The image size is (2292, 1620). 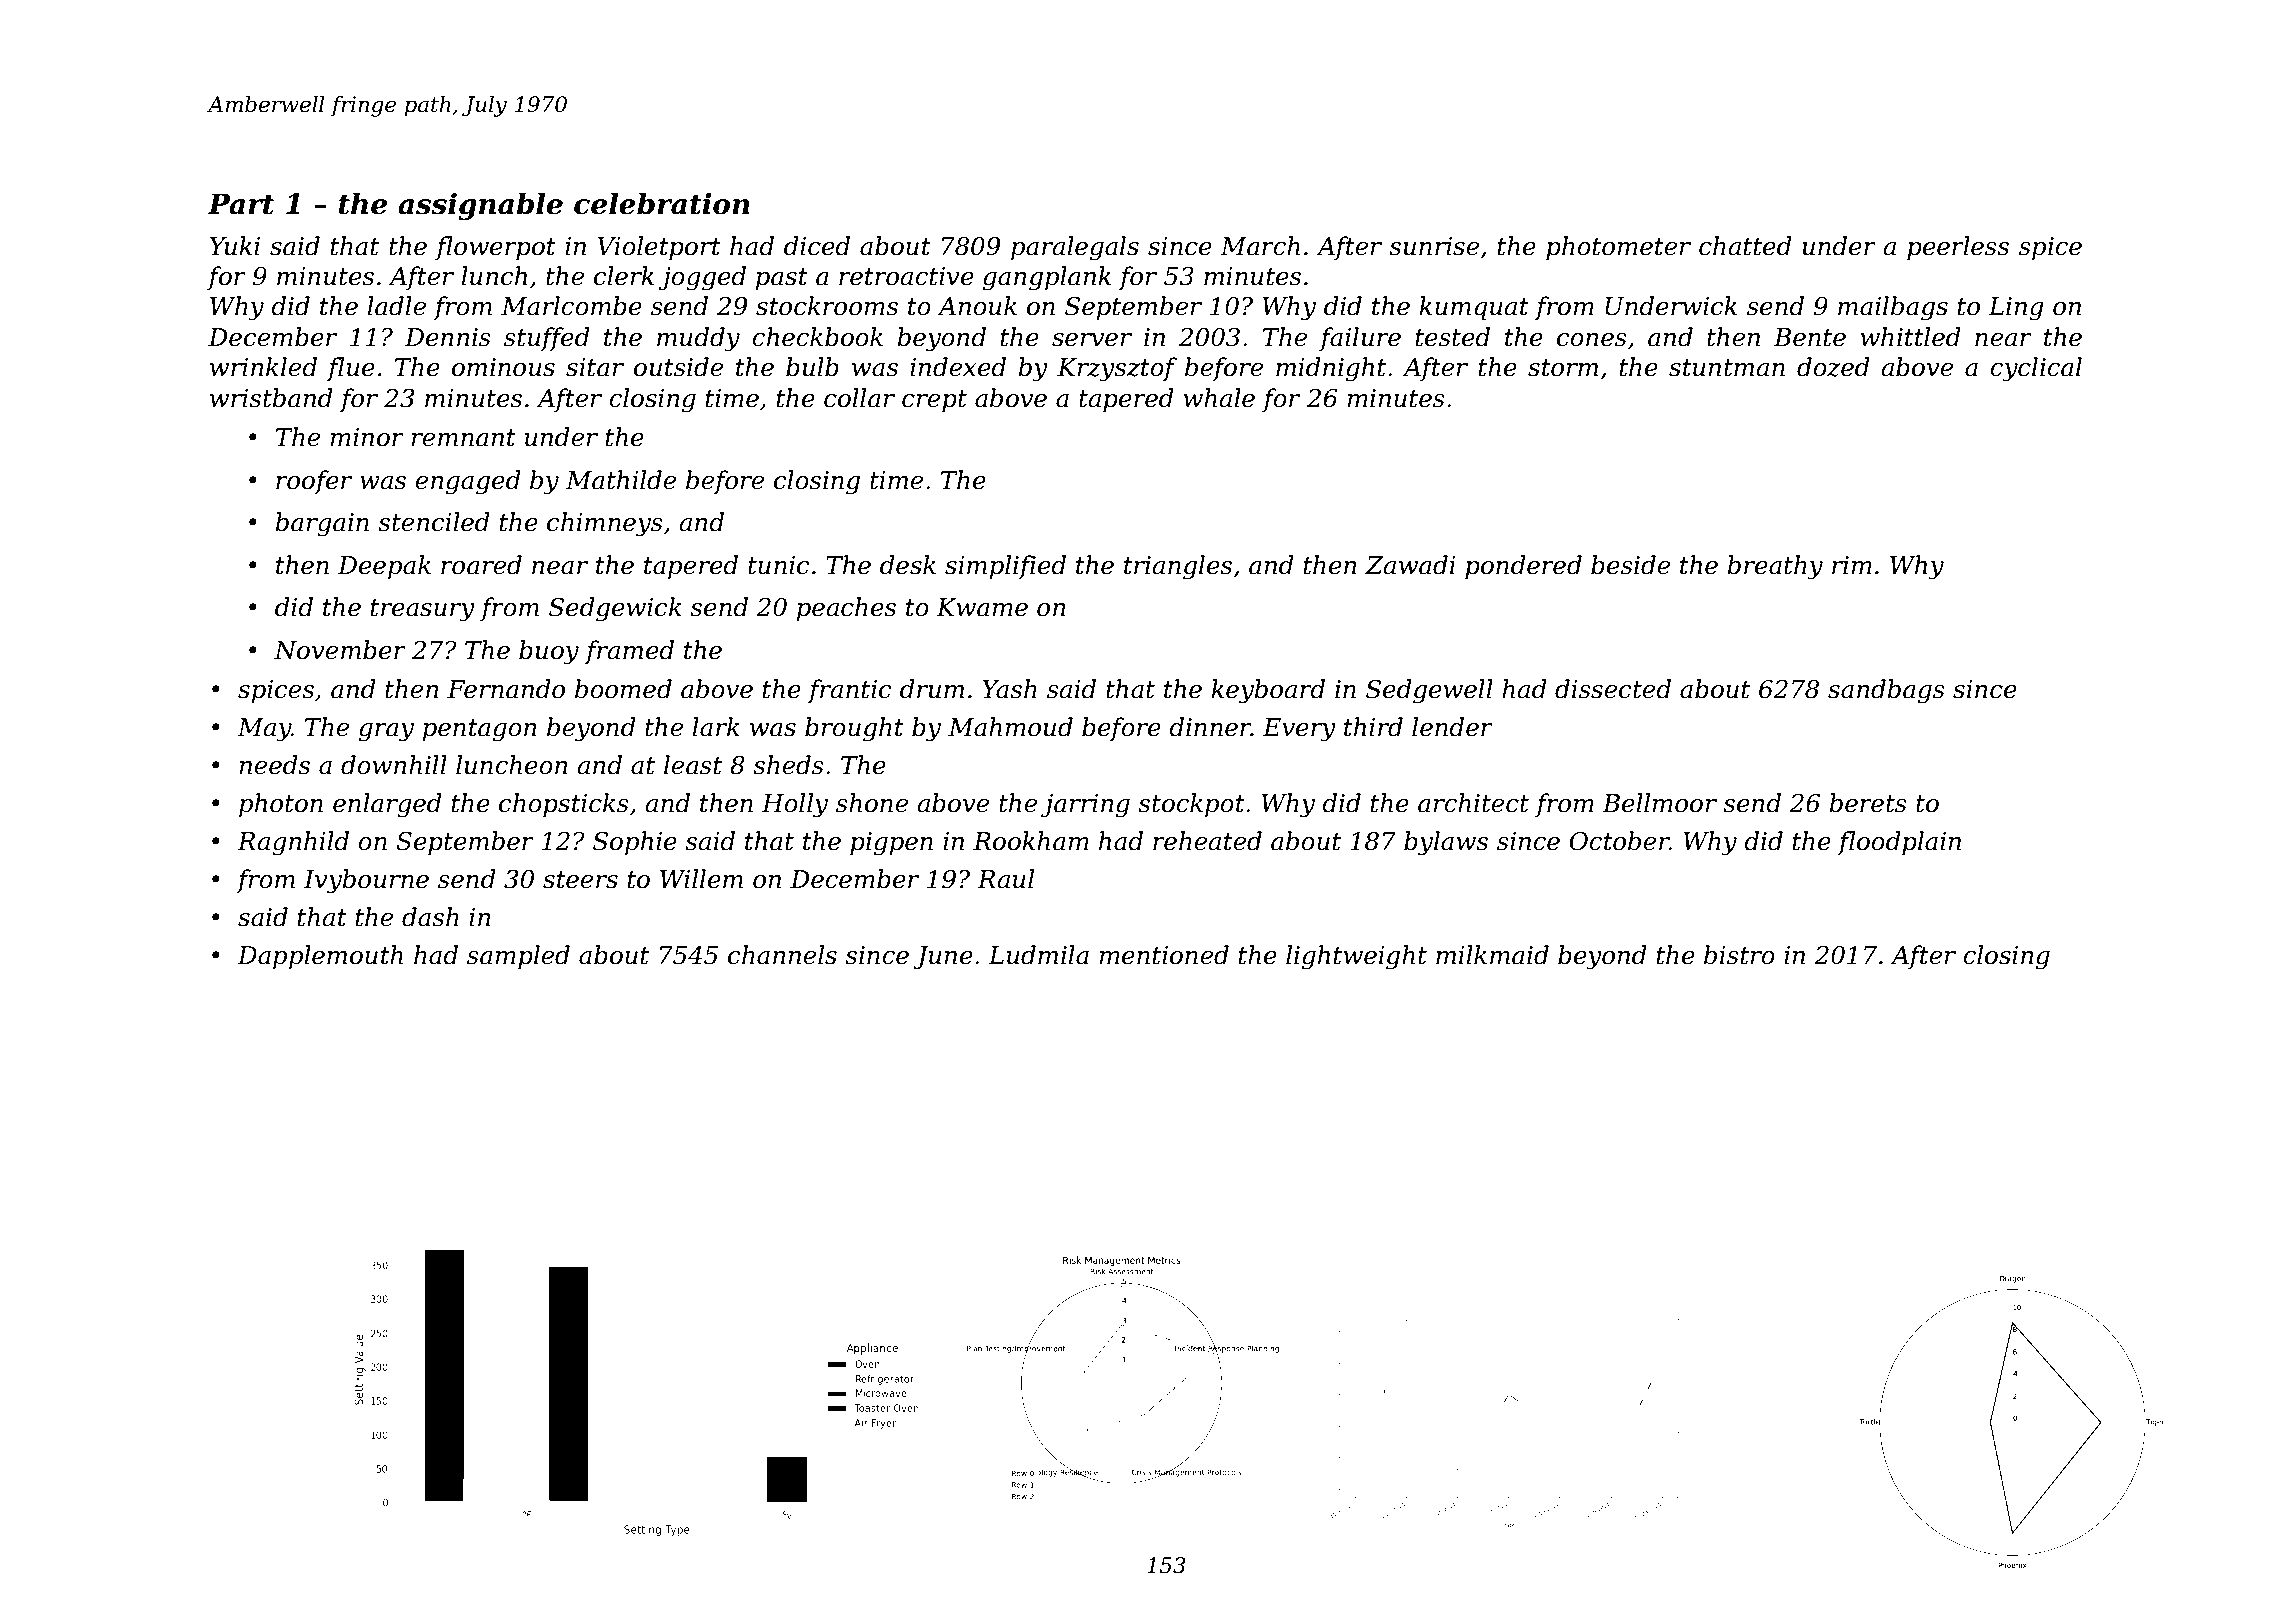 What do you see at coordinates (891, 844) in the page?
I see `pigpen` at bounding box center [891, 844].
